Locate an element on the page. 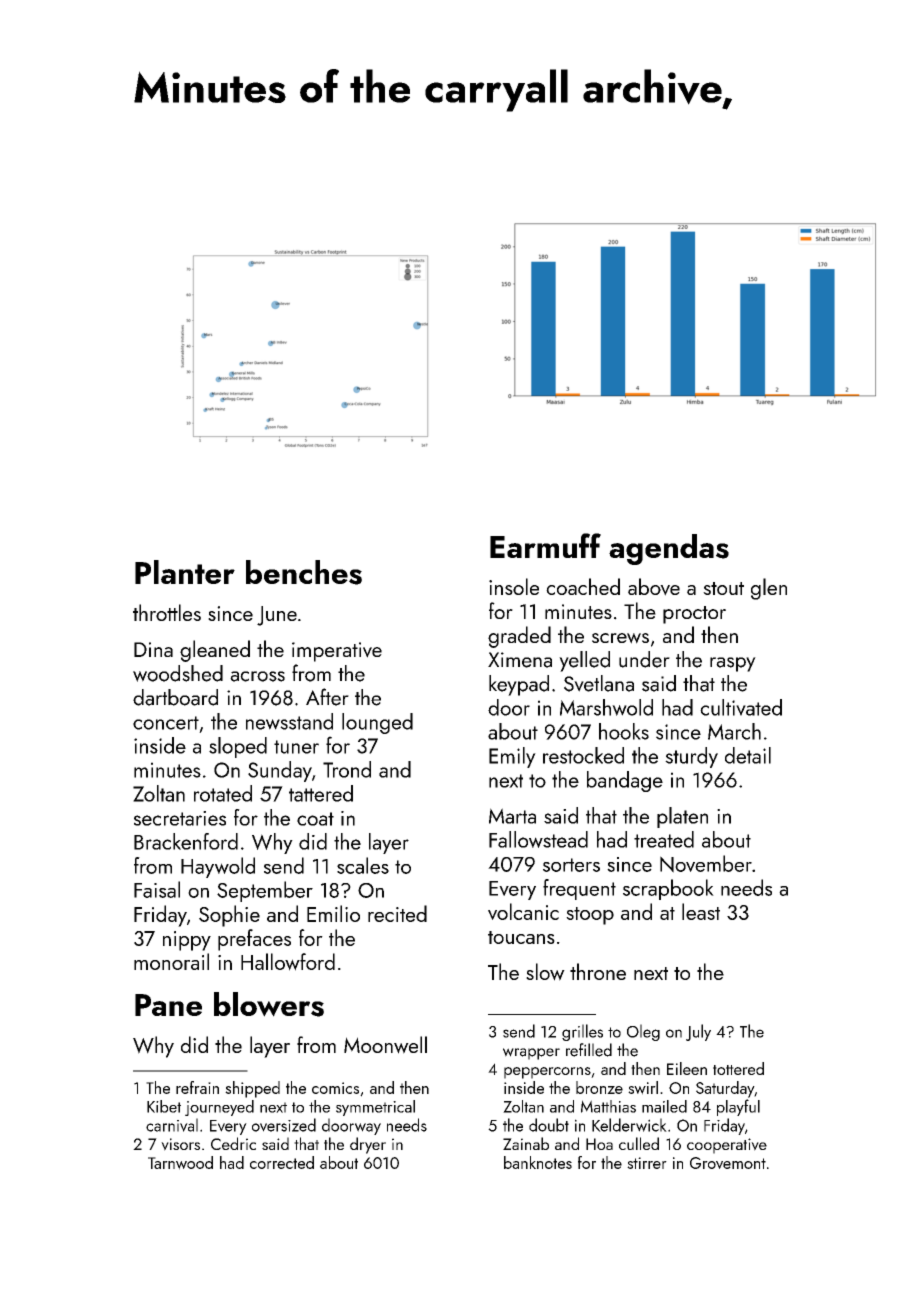  visors is located at coordinates (180, 1144).
